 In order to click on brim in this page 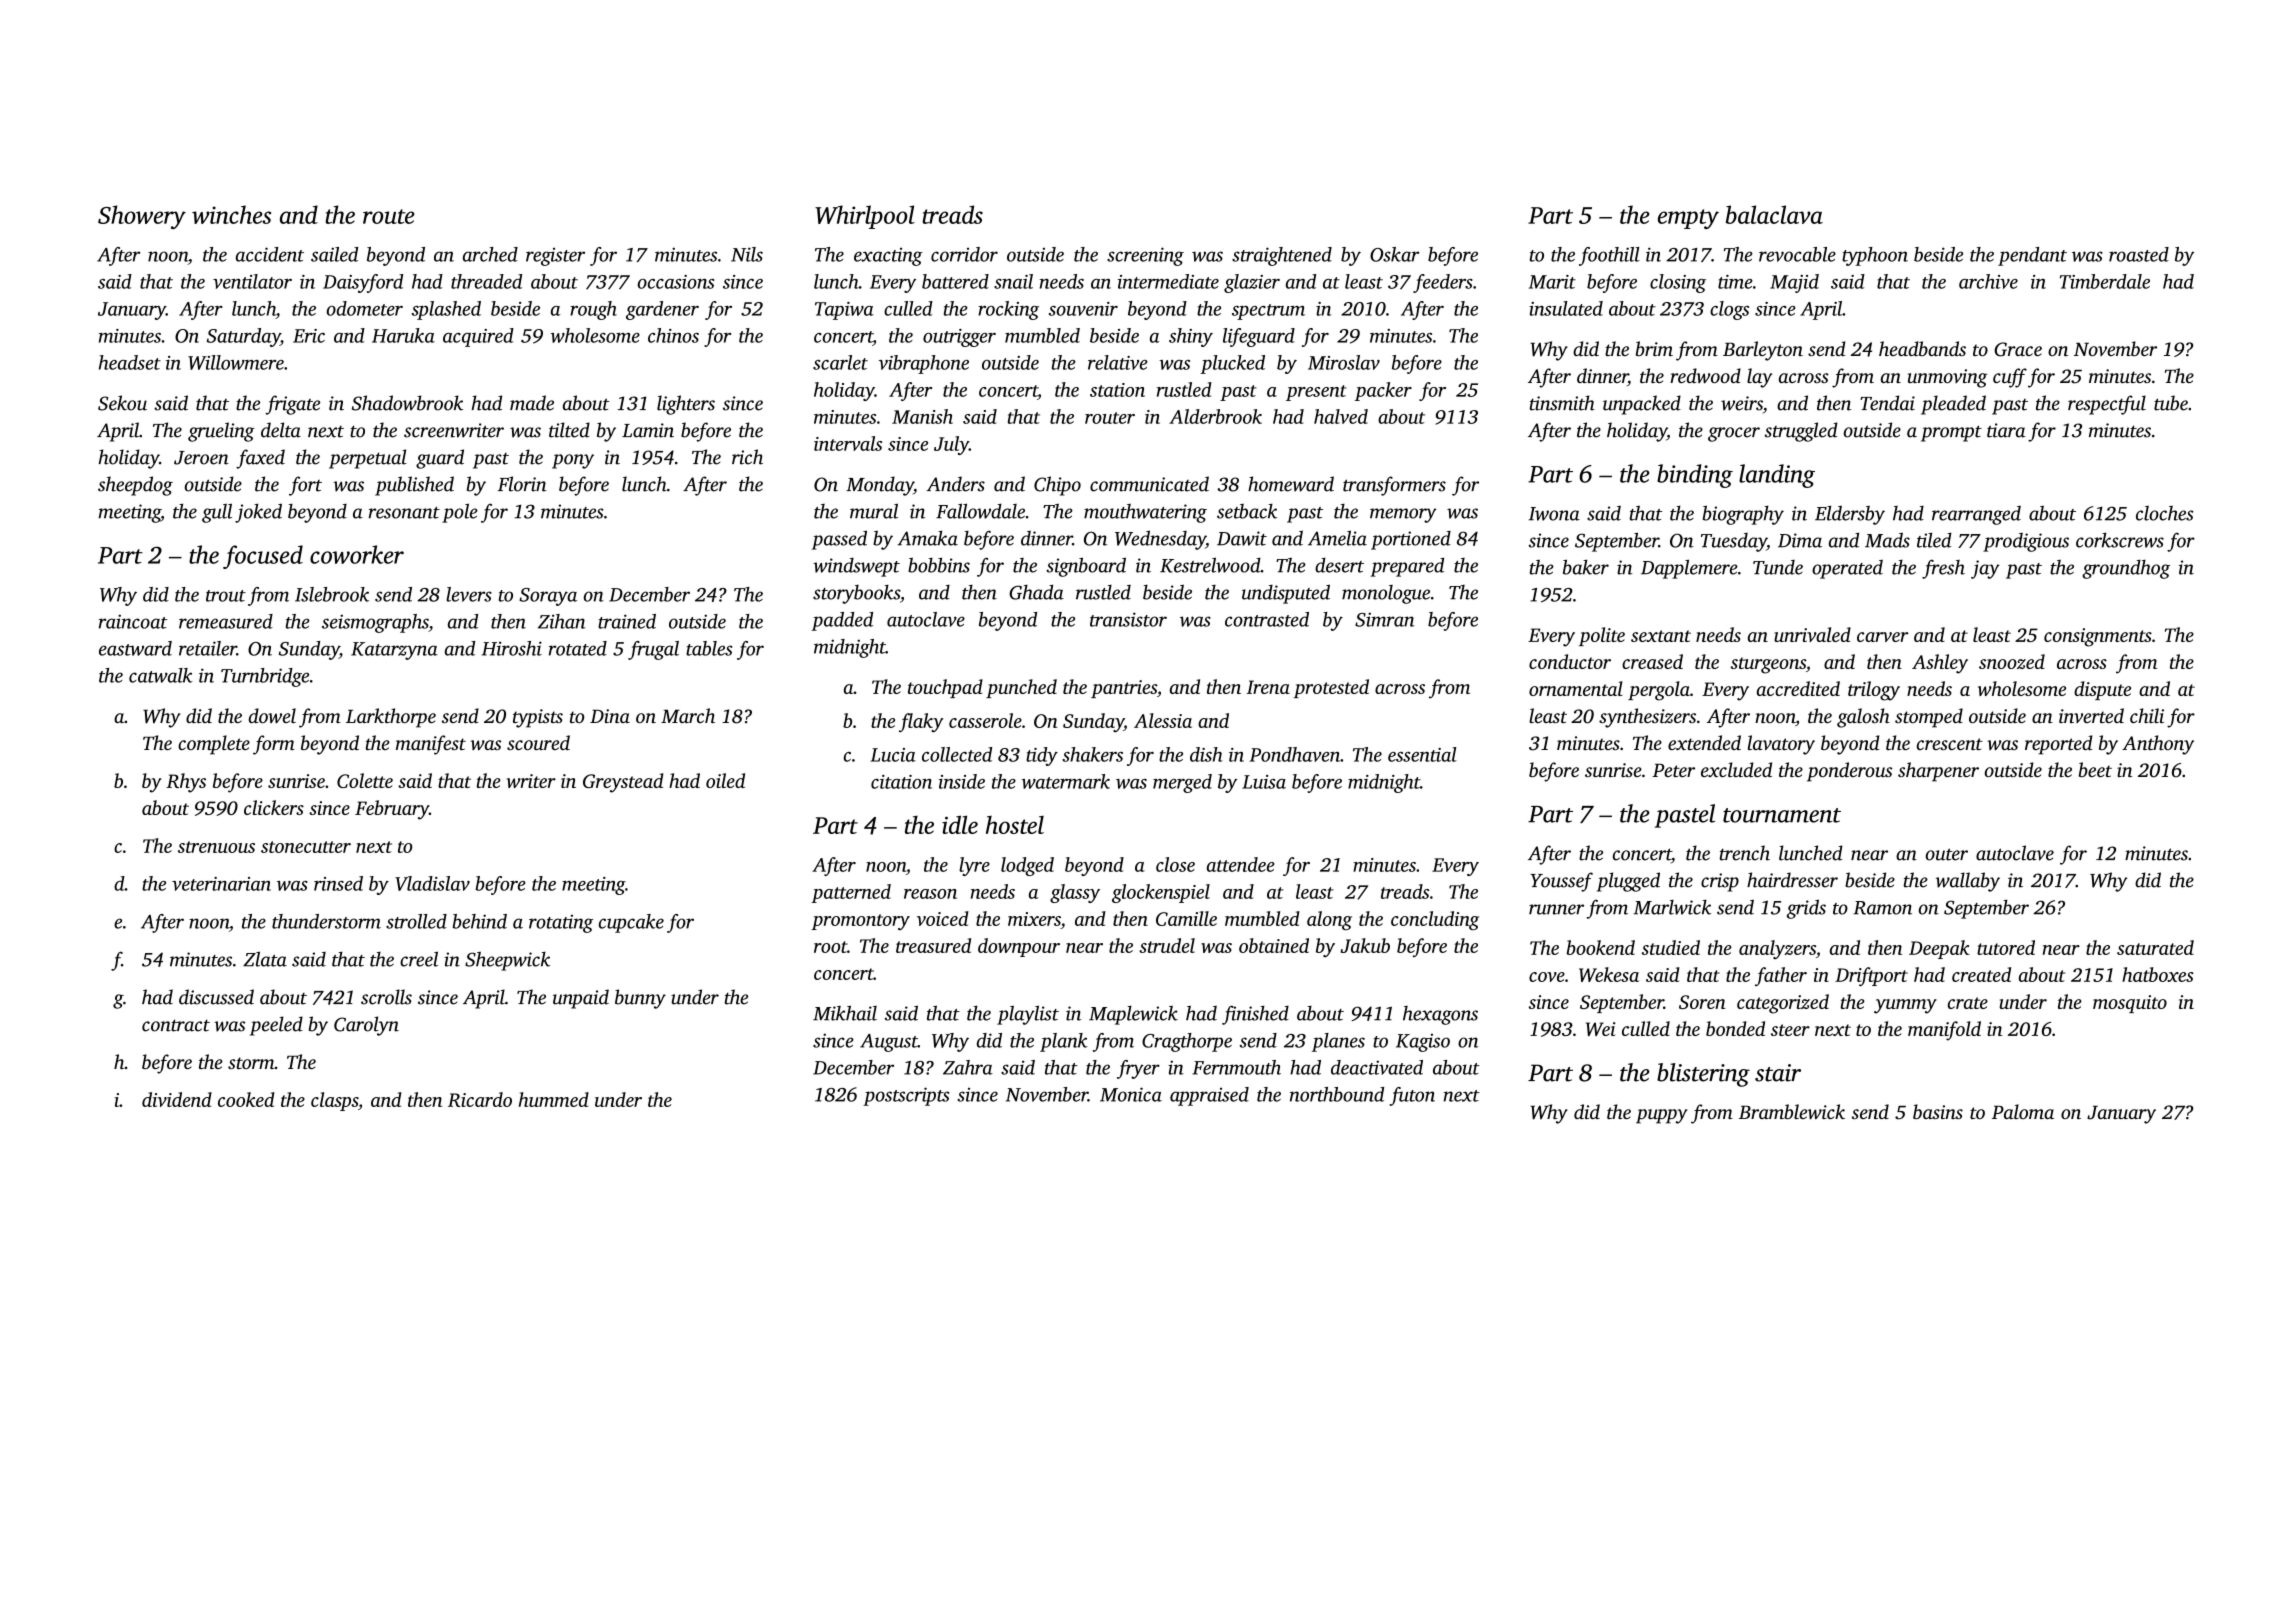, I will do `click(1654, 348)`.
